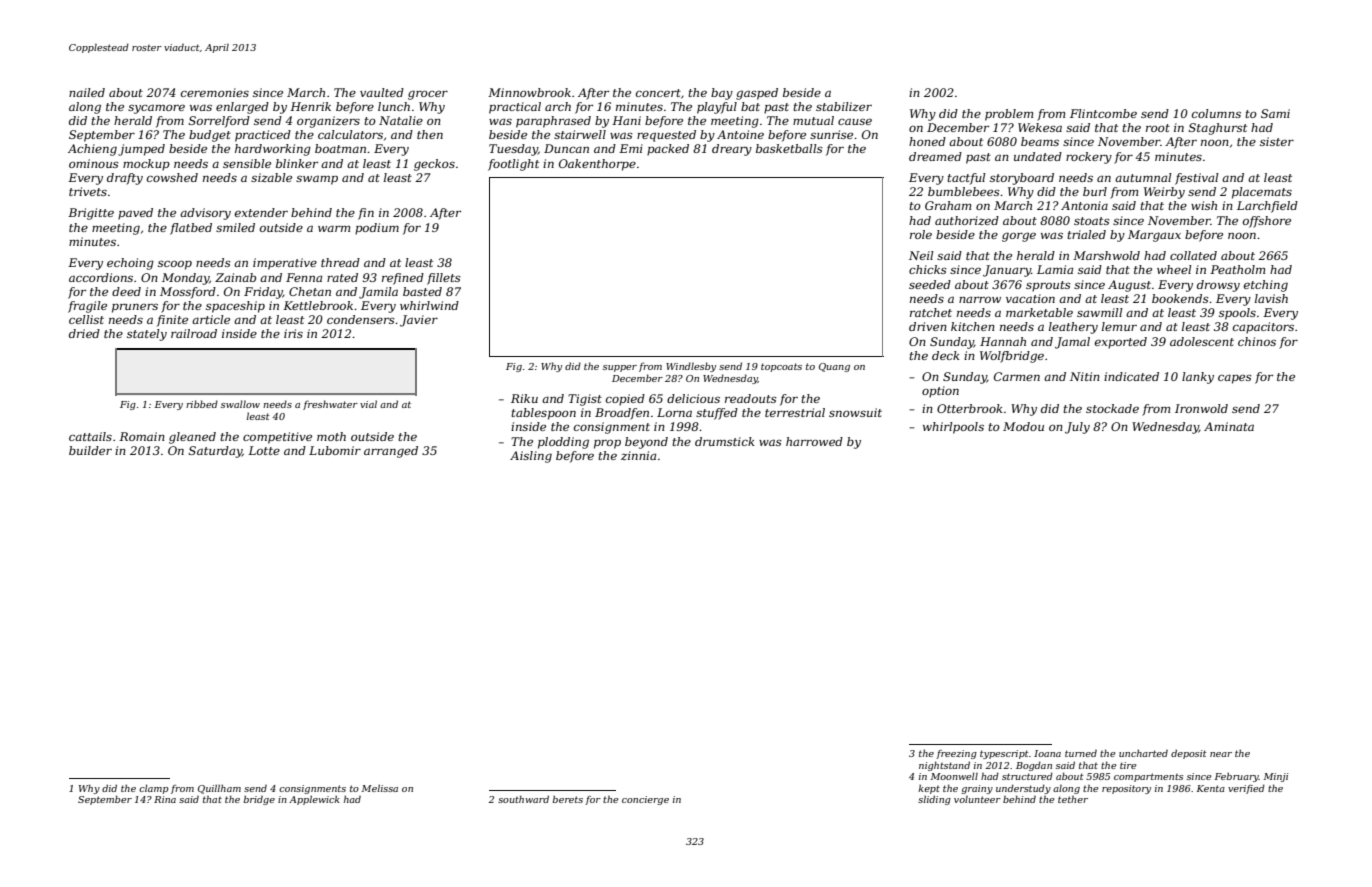 The width and height of the screenshot is (1372, 887). I want to click on paved, so click(135, 214).
